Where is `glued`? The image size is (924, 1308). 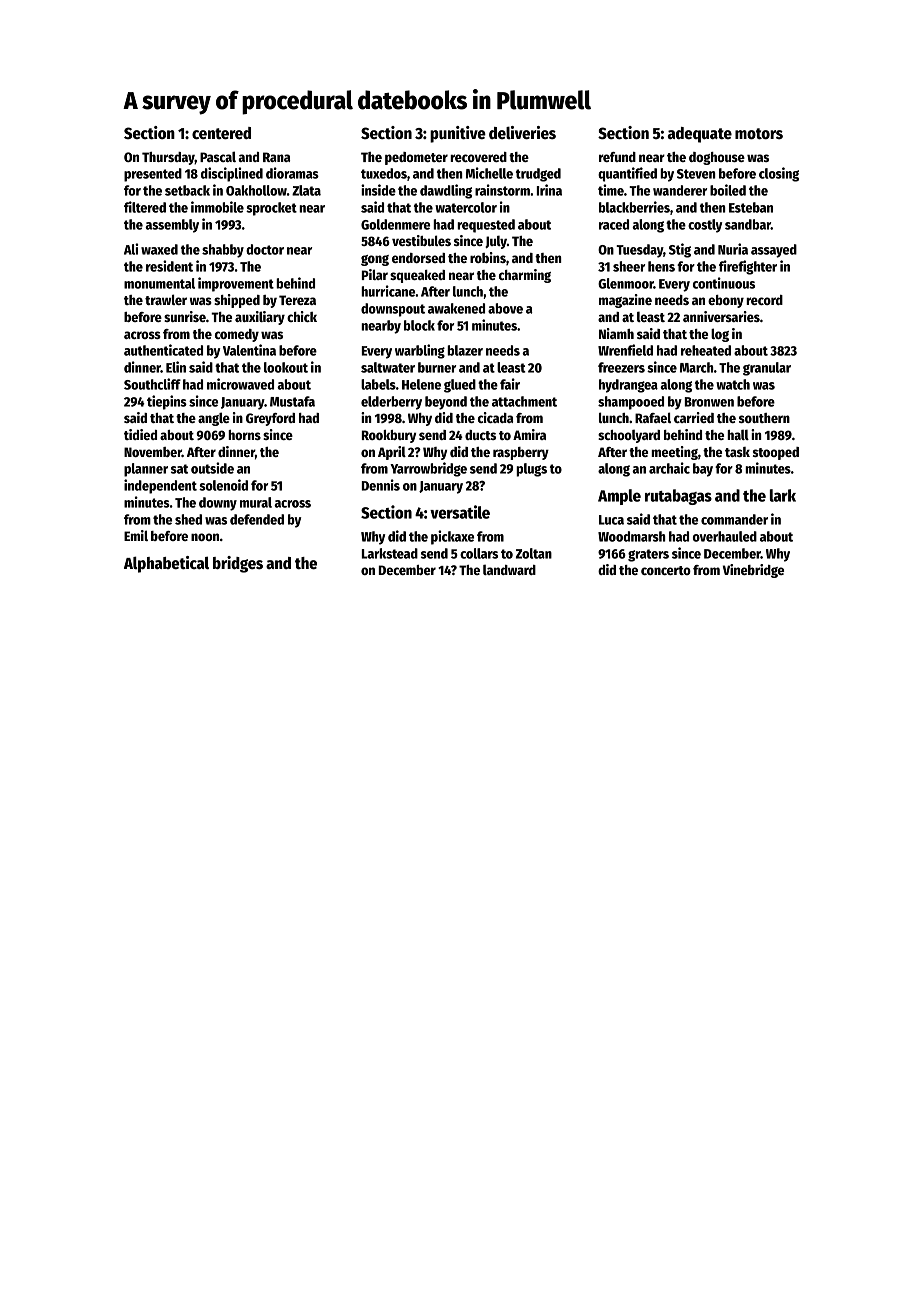
glued is located at coordinates (460, 386).
